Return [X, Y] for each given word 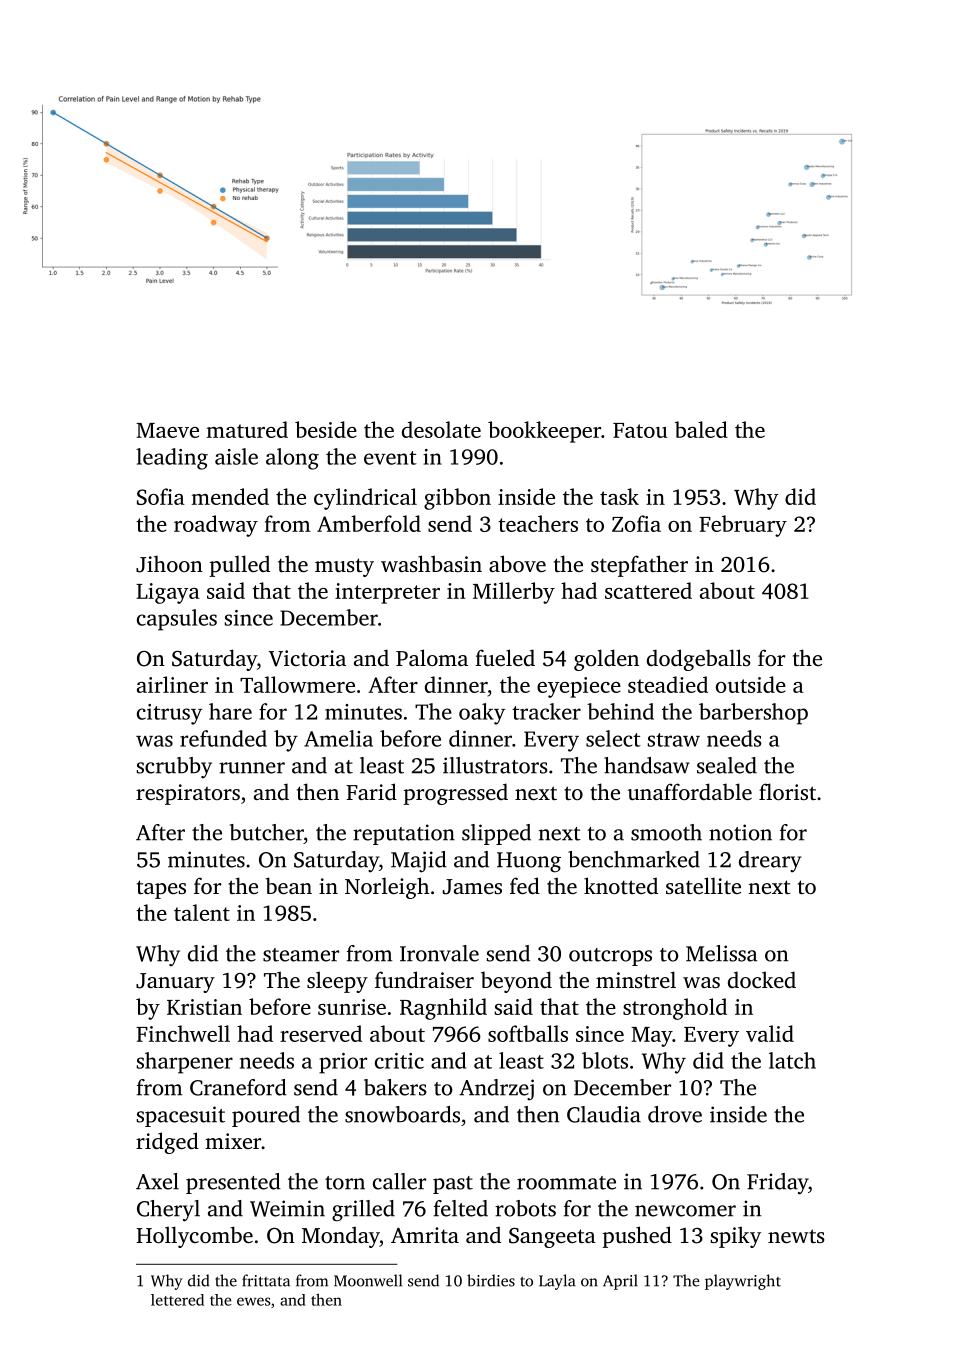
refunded [223, 738]
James [472, 887]
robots [525, 1208]
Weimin [287, 1208]
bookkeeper [544, 432]
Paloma [432, 657]
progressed [456, 794]
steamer [301, 955]
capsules [177, 620]
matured [247, 429]
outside [751, 684]
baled [701, 429]
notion [740, 832]
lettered [177, 1300]
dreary [770, 862]
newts [796, 1236]
